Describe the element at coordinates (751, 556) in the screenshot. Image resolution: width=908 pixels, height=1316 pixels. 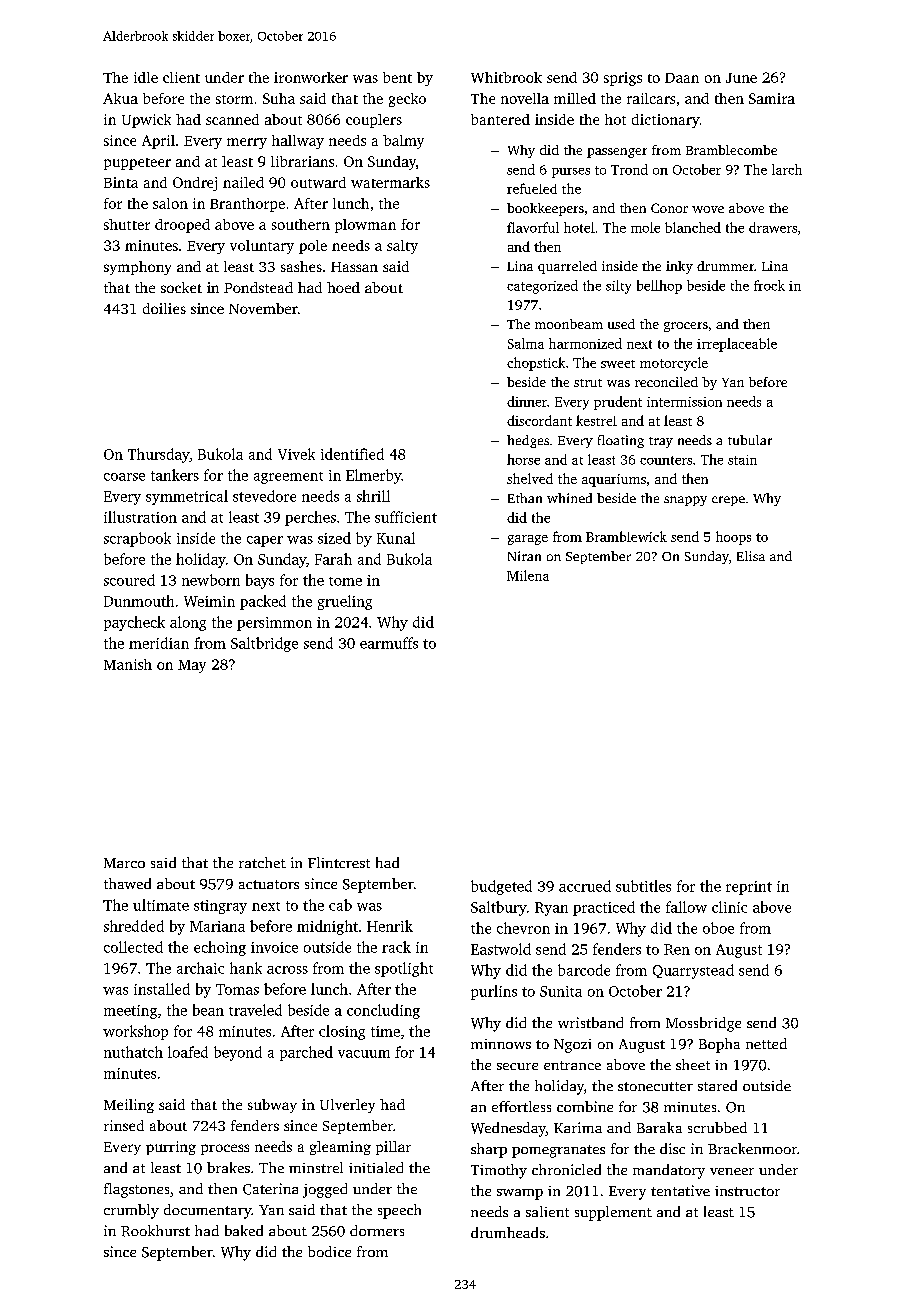
I see `Elisa` at that location.
